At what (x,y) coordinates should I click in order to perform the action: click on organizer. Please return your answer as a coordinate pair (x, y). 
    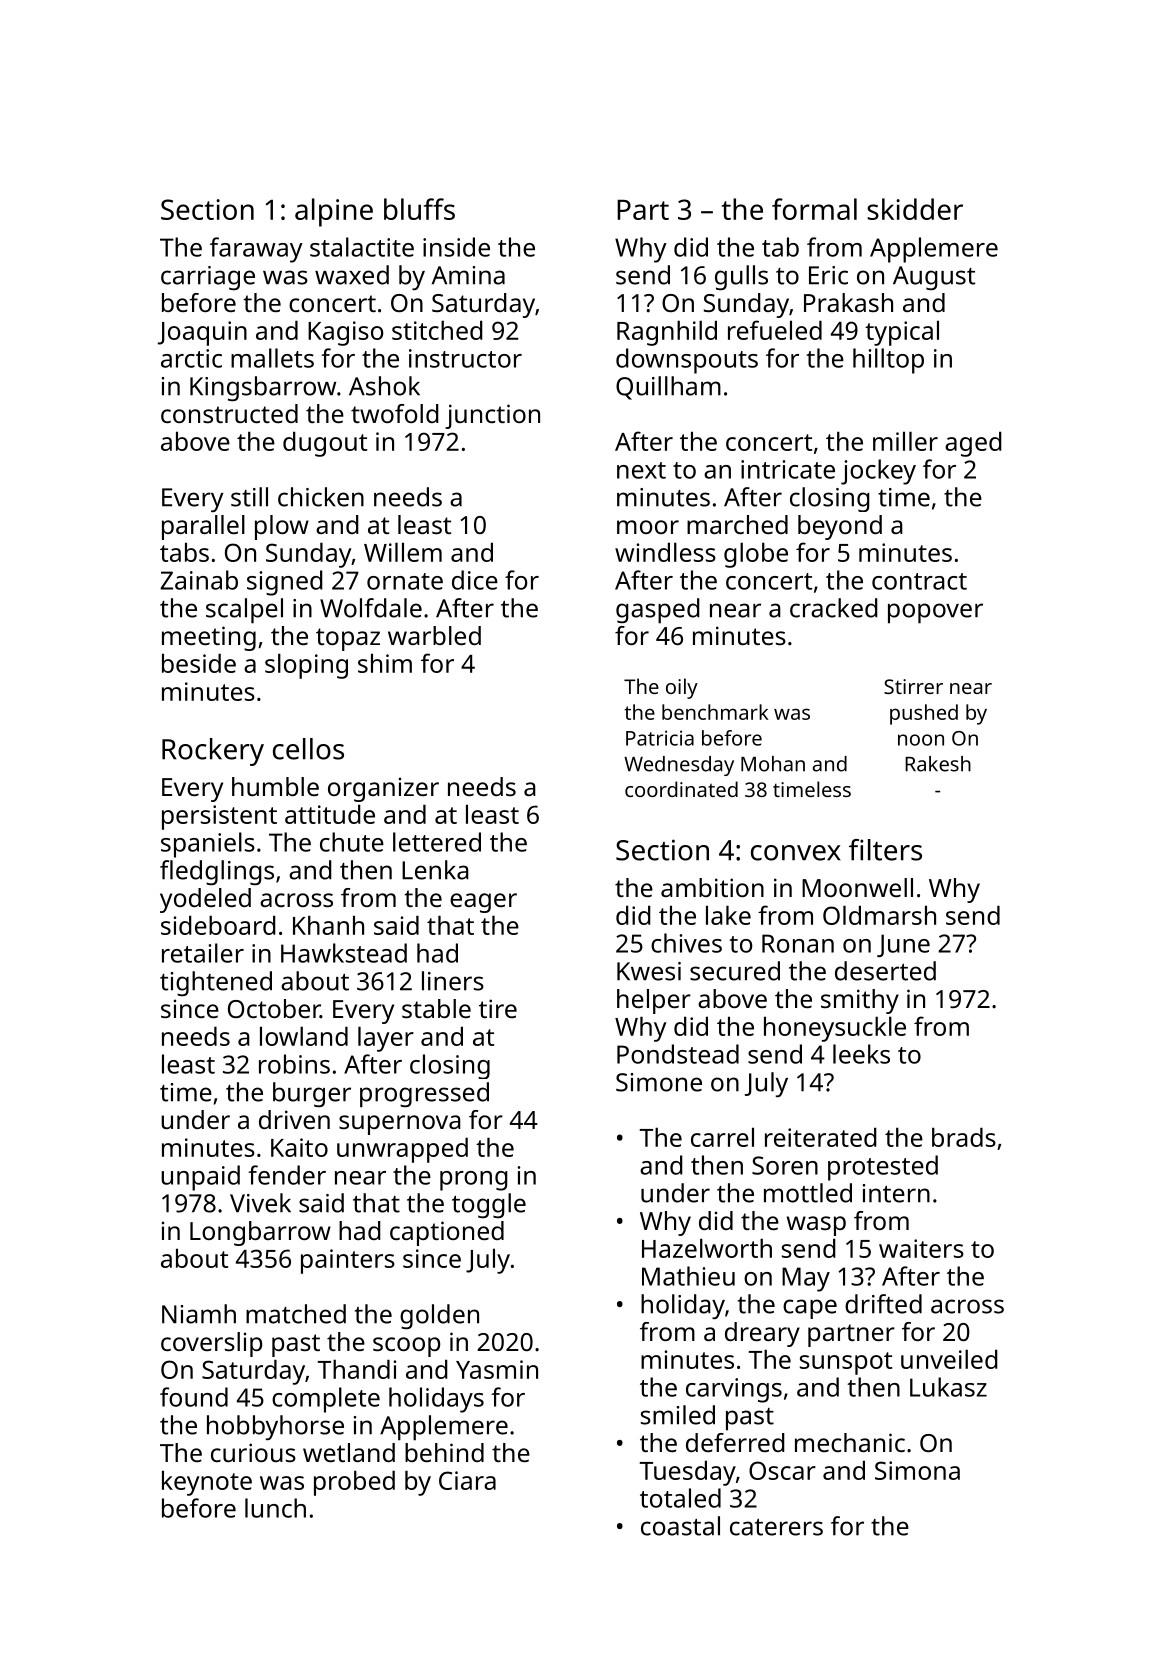
    Looking at the image, I should click on (383, 789).
